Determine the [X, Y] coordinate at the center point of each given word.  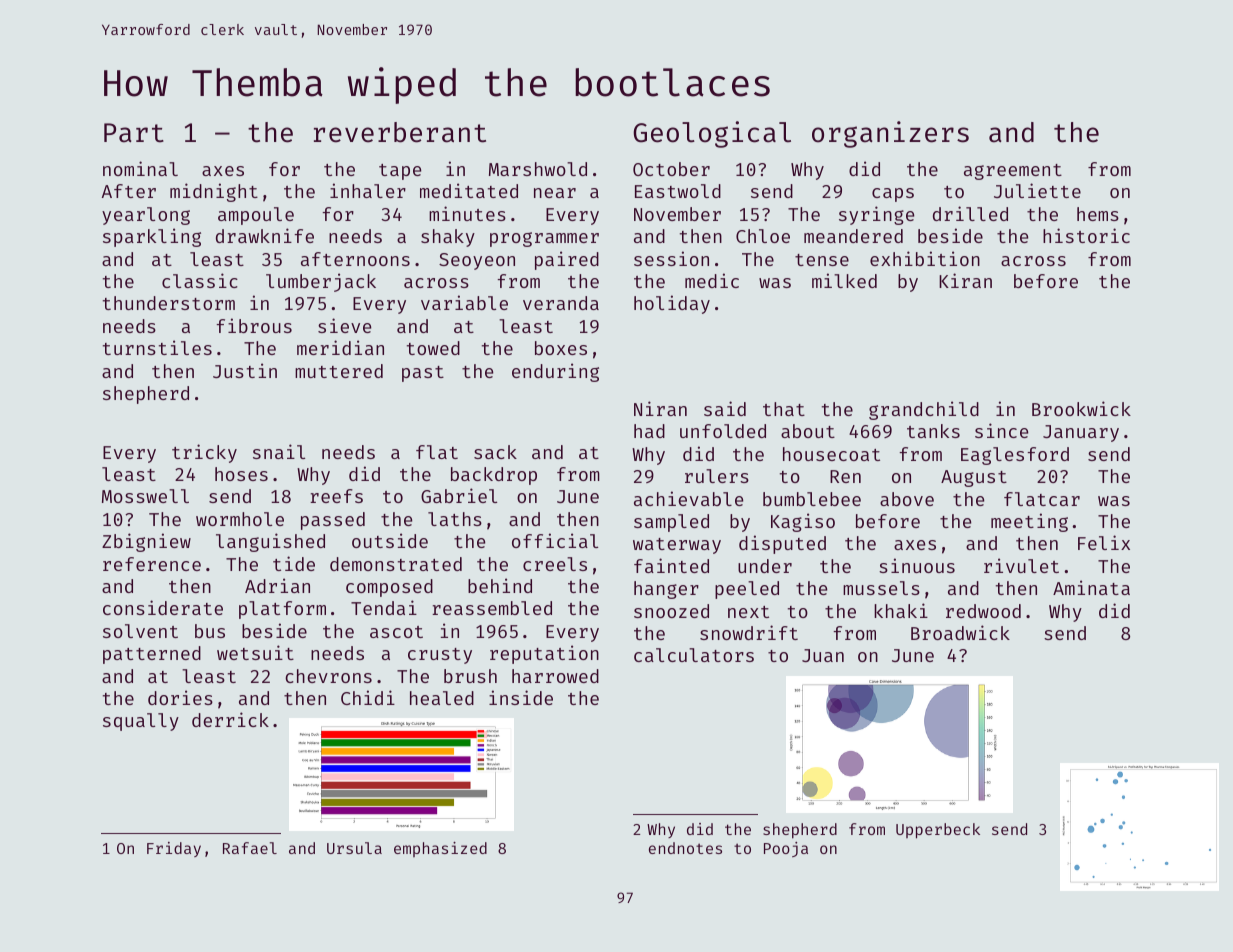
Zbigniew [146, 542]
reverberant [400, 132]
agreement [1013, 172]
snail [279, 451]
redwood [983, 611]
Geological [712, 134]
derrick [230, 719]
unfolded [723, 431]
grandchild [924, 410]
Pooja [786, 849]
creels [555, 564]
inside [521, 697]
